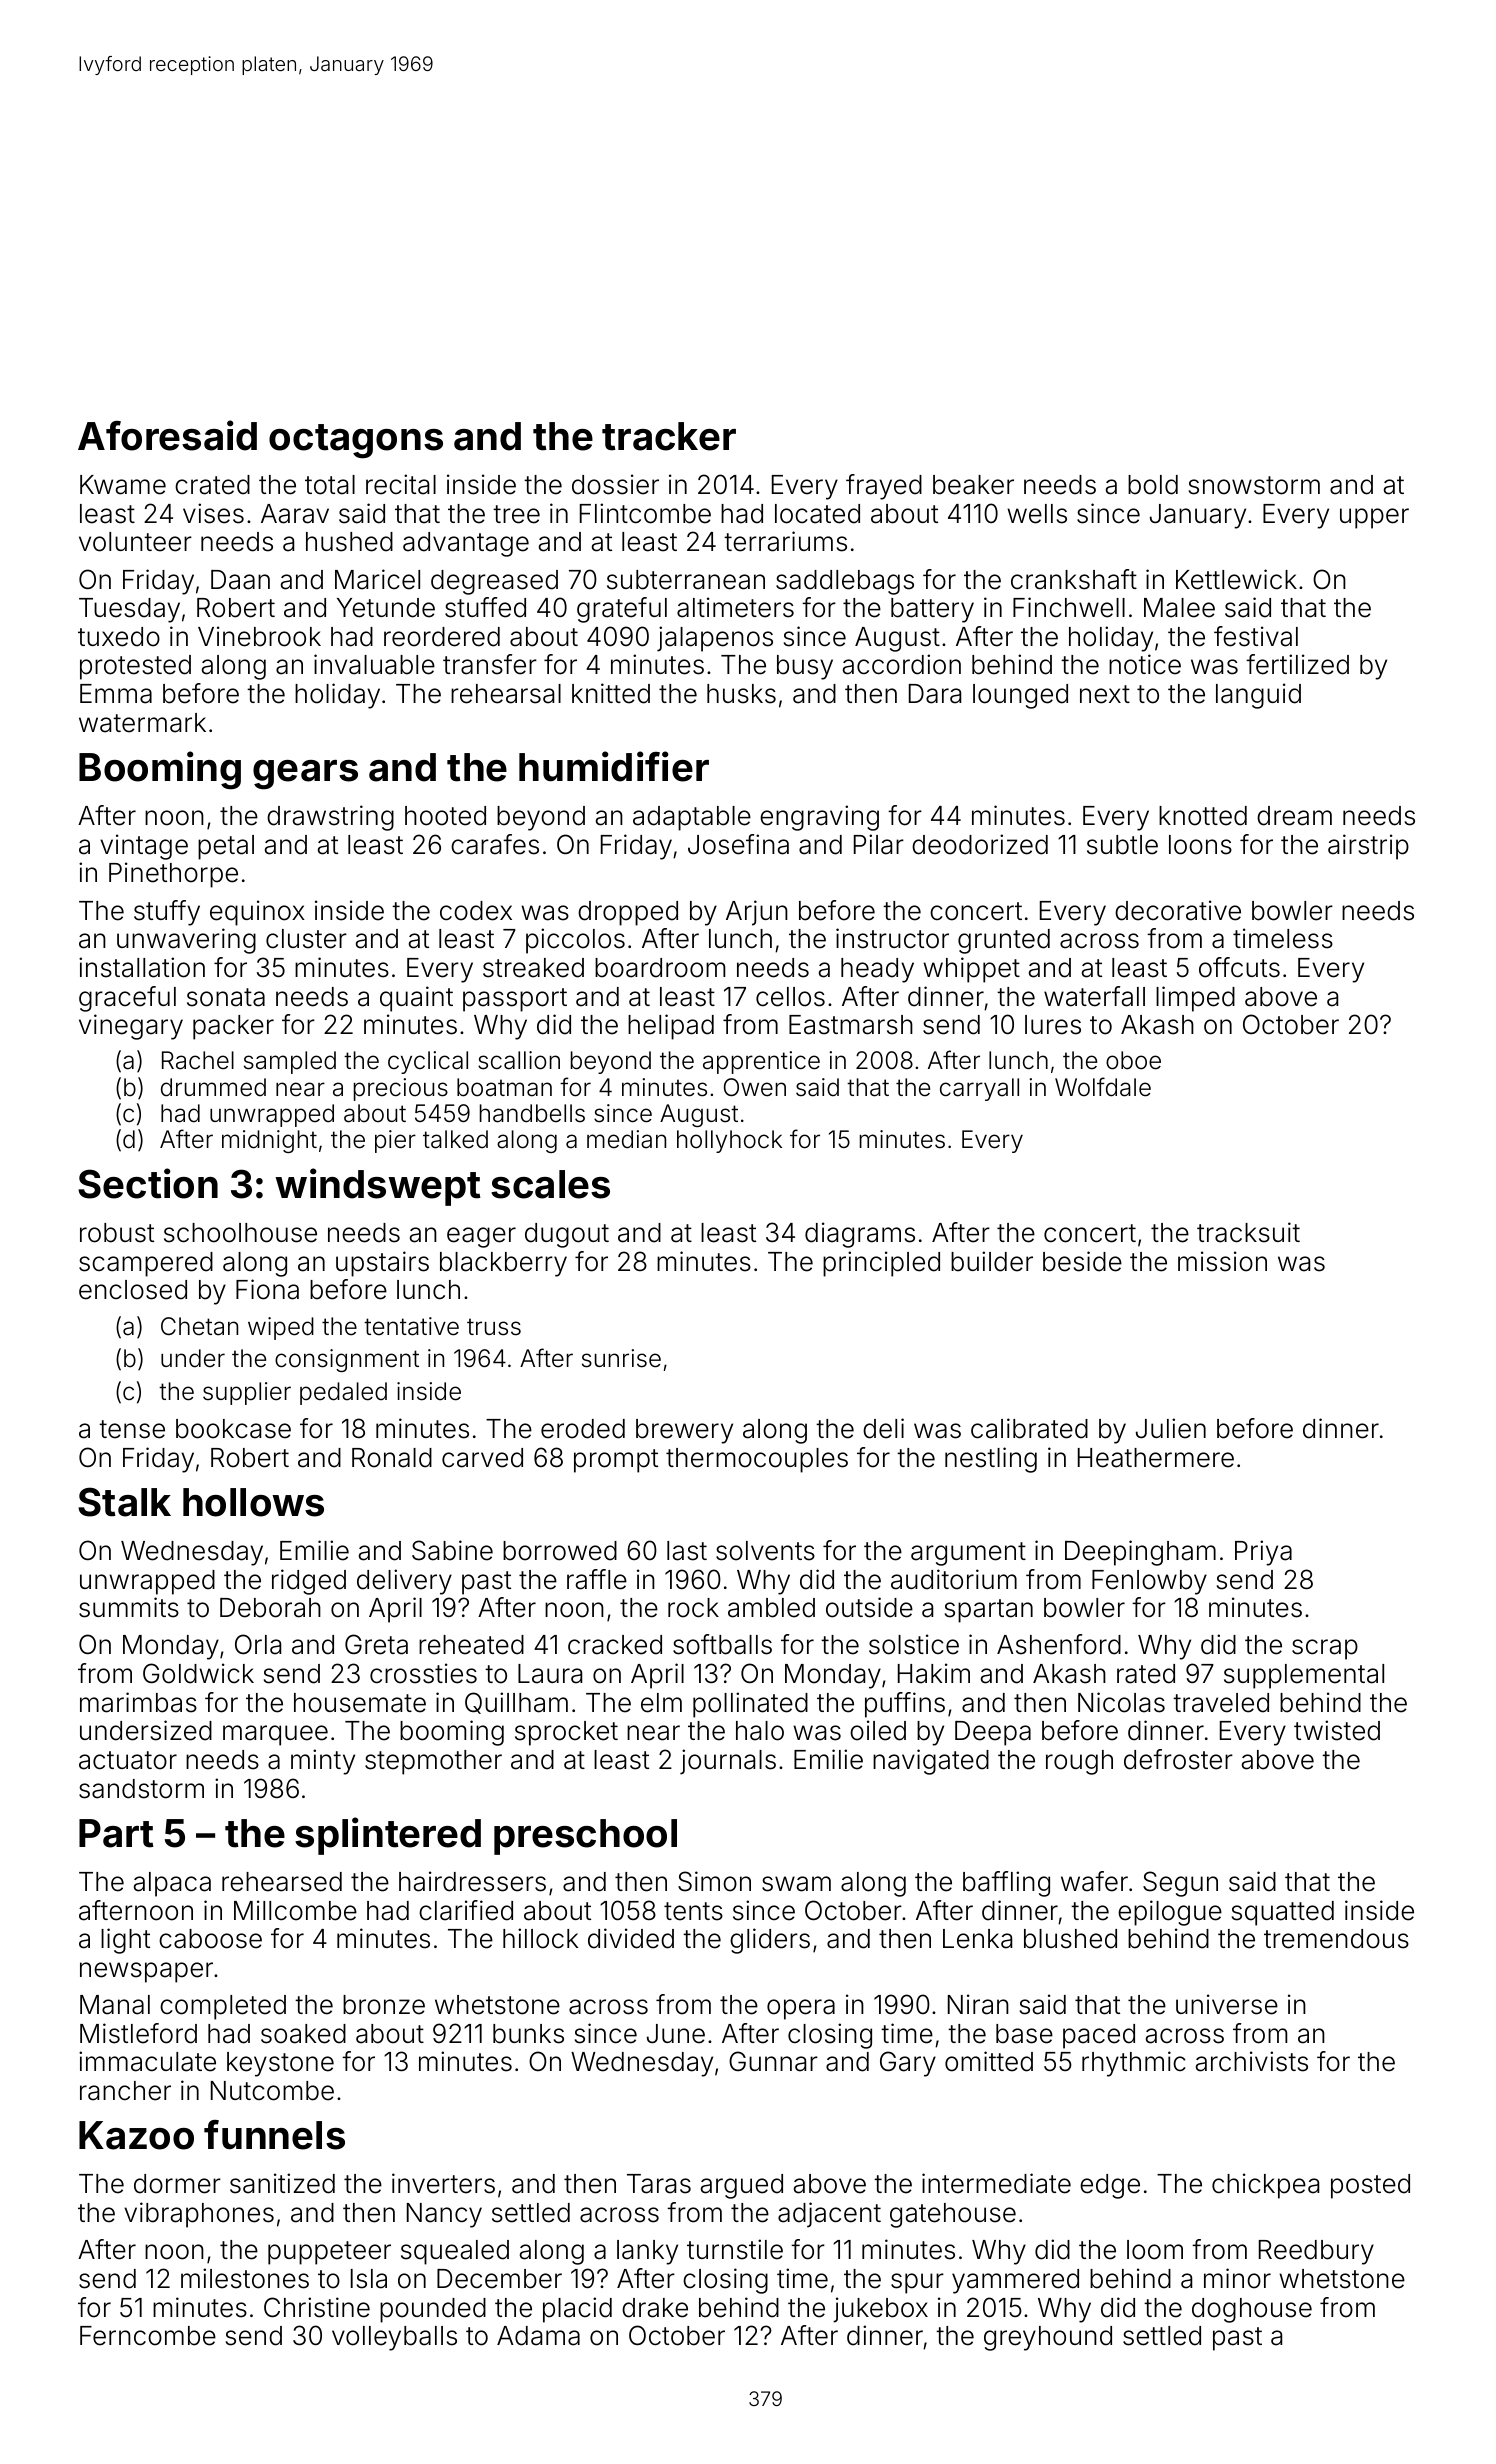 The width and height of the screenshot is (1496, 2464). Describe the element at coordinates (148, 2336) in the screenshot. I see `Ferncombe` at that location.
